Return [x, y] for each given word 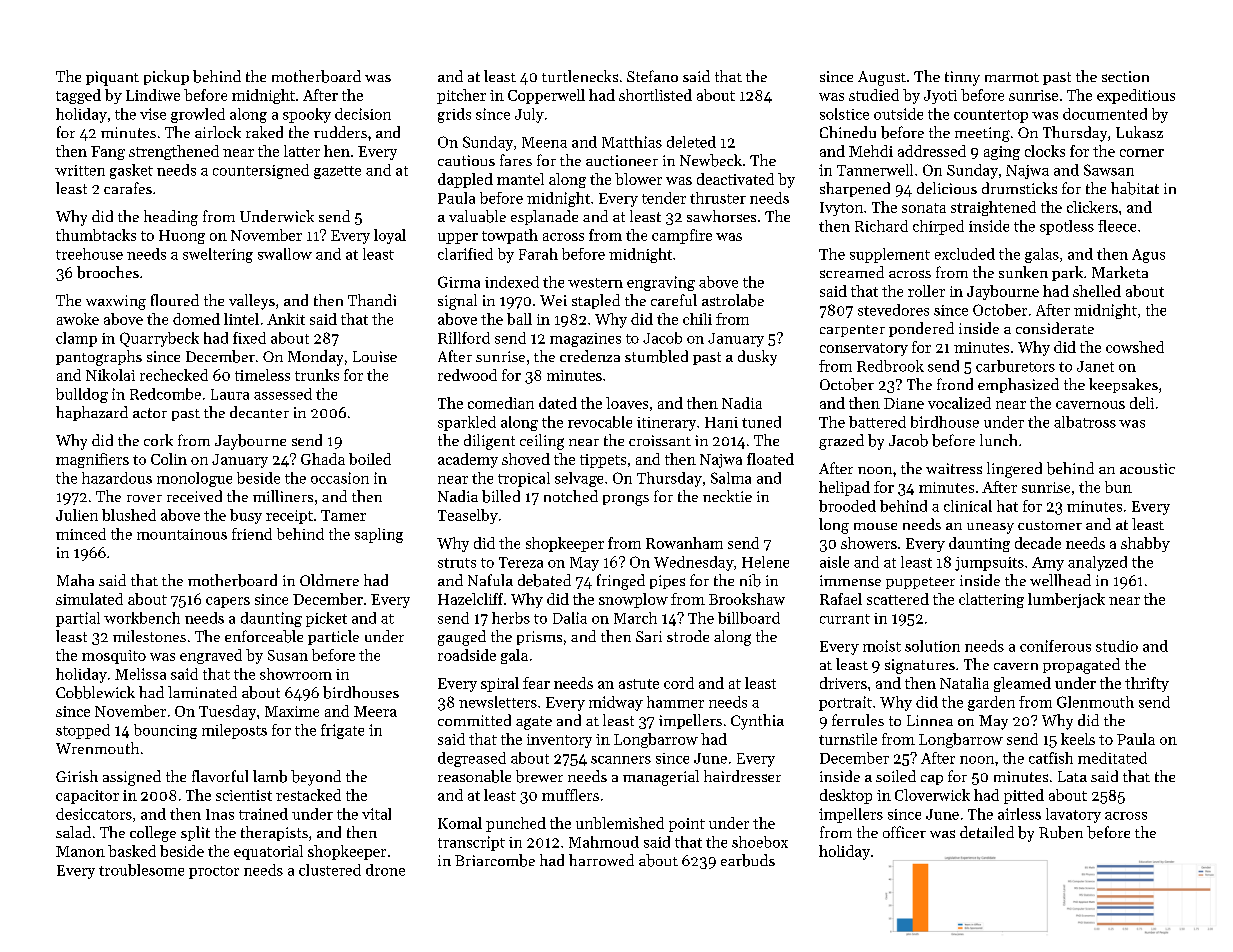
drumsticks [1019, 188]
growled [198, 115]
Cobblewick [95, 692]
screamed [852, 272]
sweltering [218, 255]
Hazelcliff [470, 599]
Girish [77, 776]
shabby [1145, 544]
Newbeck [711, 160]
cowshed [1135, 347]
